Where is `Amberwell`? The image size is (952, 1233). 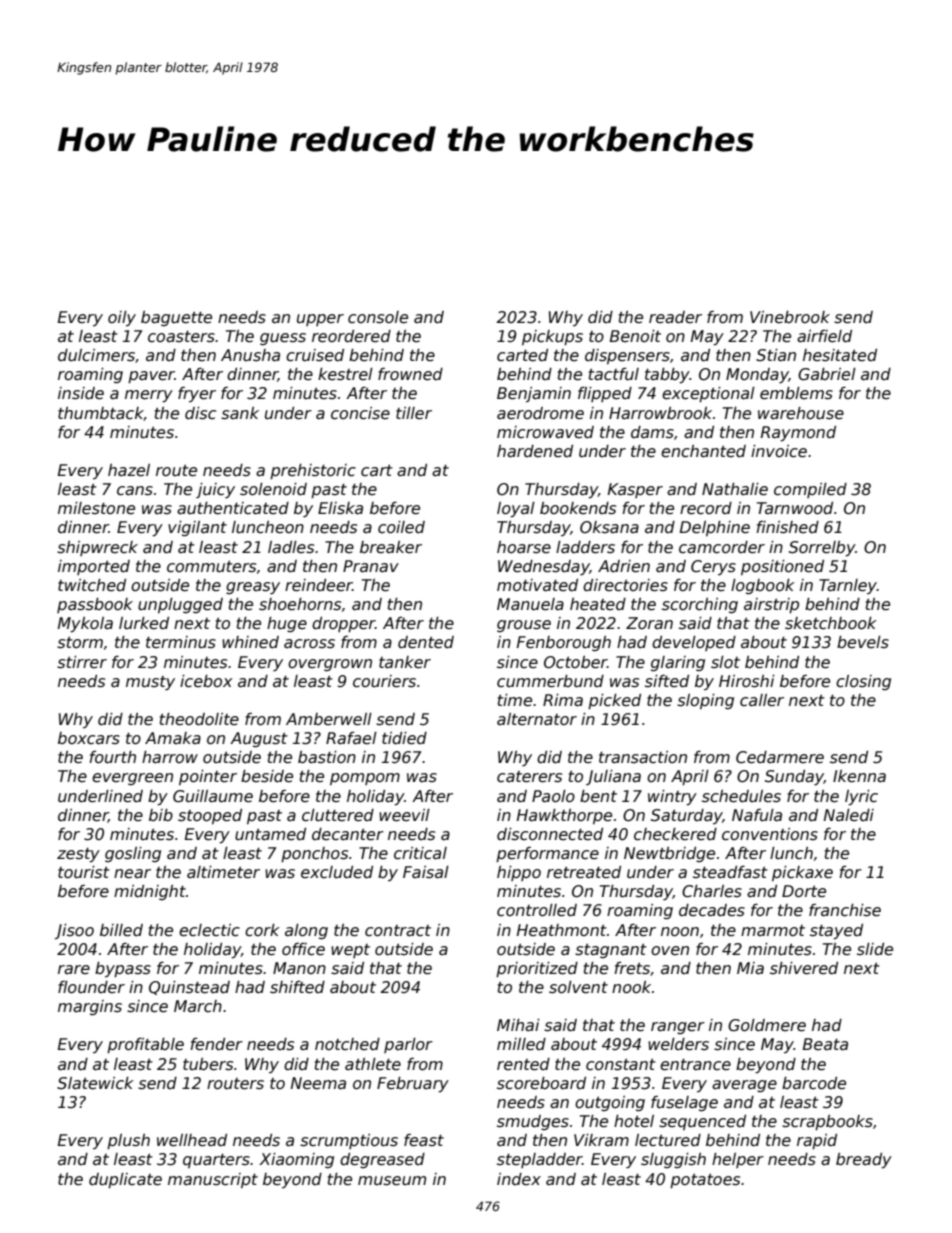
Amberwell is located at coordinates (329, 719).
